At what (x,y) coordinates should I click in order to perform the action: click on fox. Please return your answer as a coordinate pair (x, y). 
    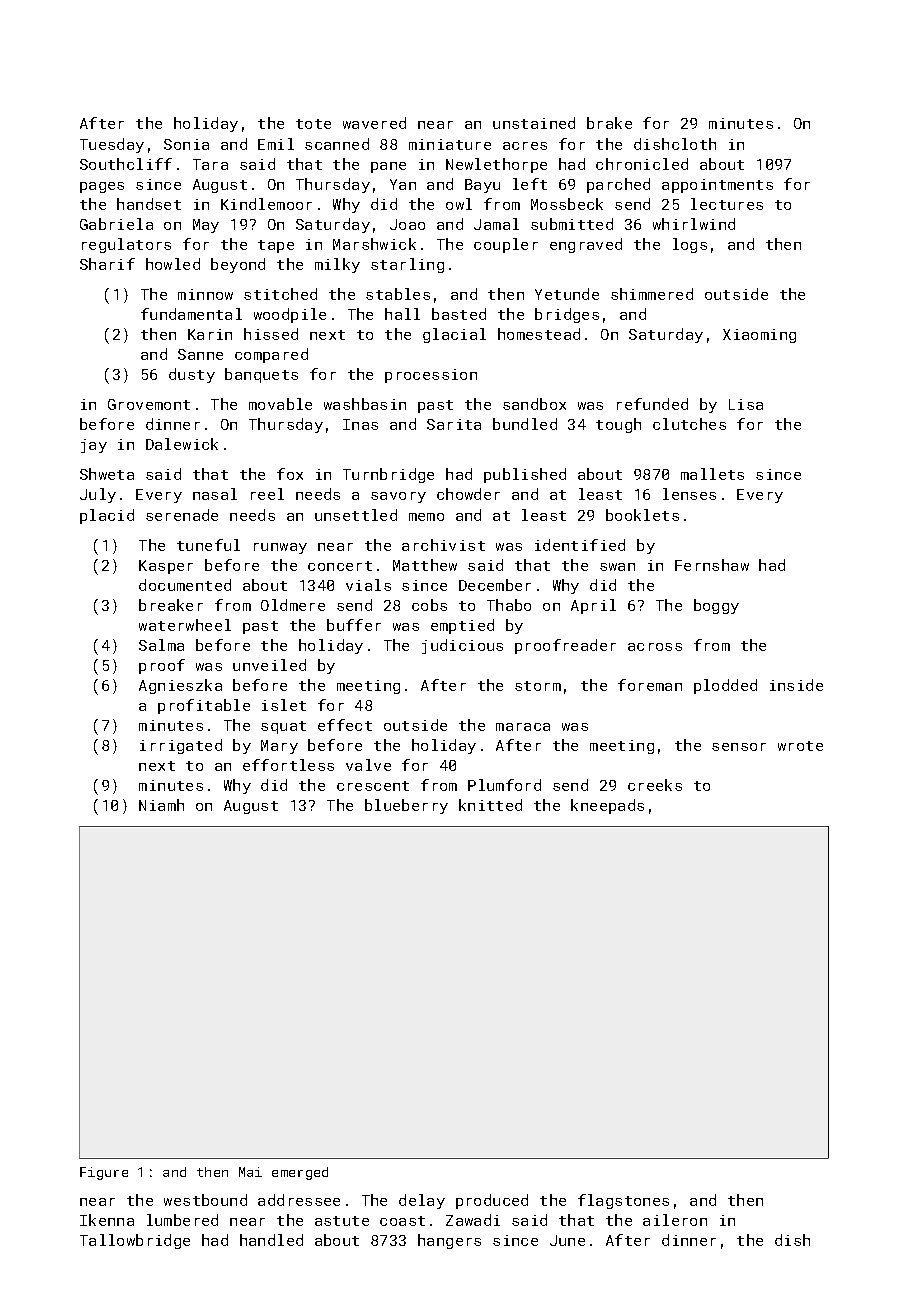
    Looking at the image, I should click on (290, 474).
